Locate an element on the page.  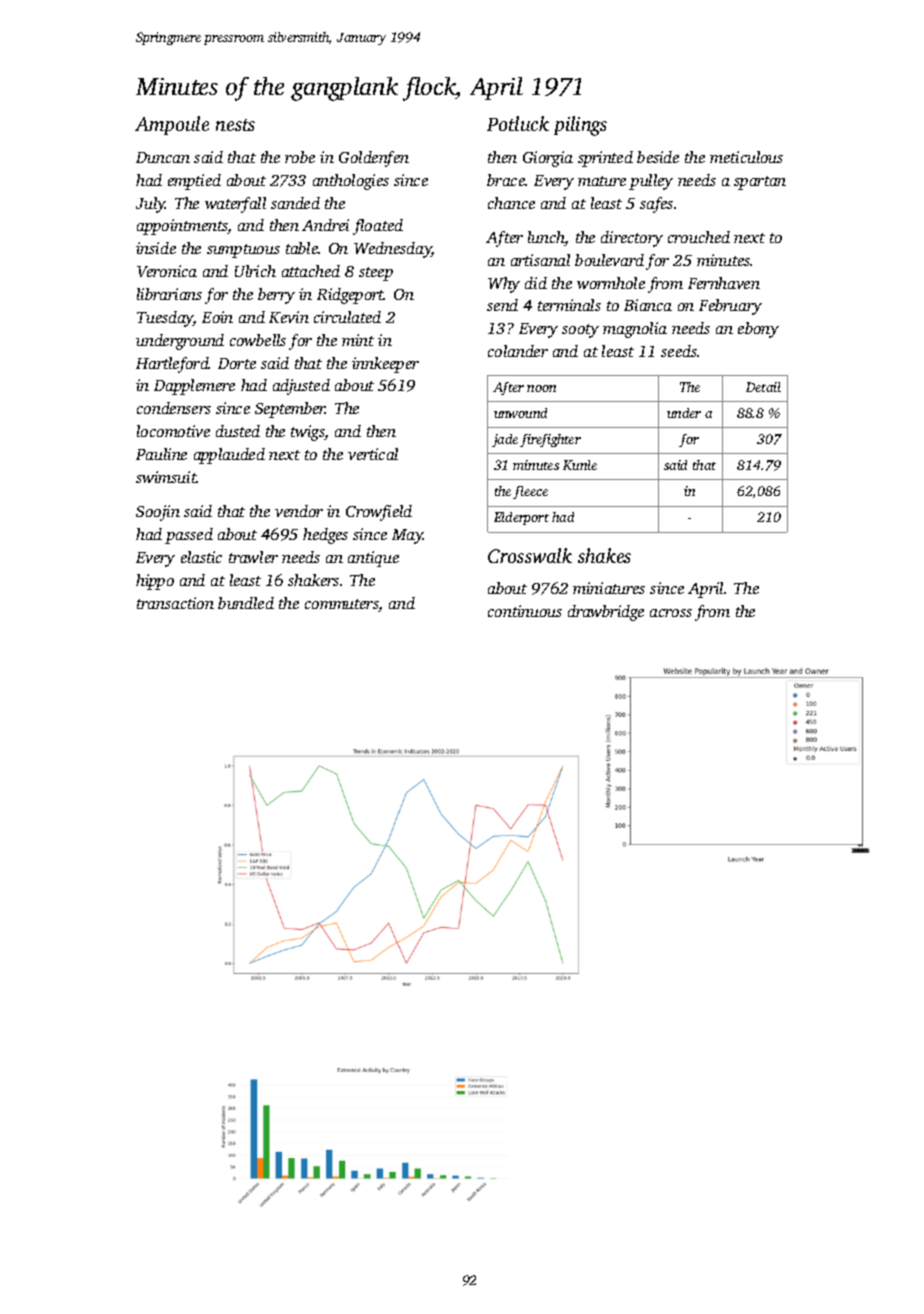
mature is located at coordinates (602, 181).
